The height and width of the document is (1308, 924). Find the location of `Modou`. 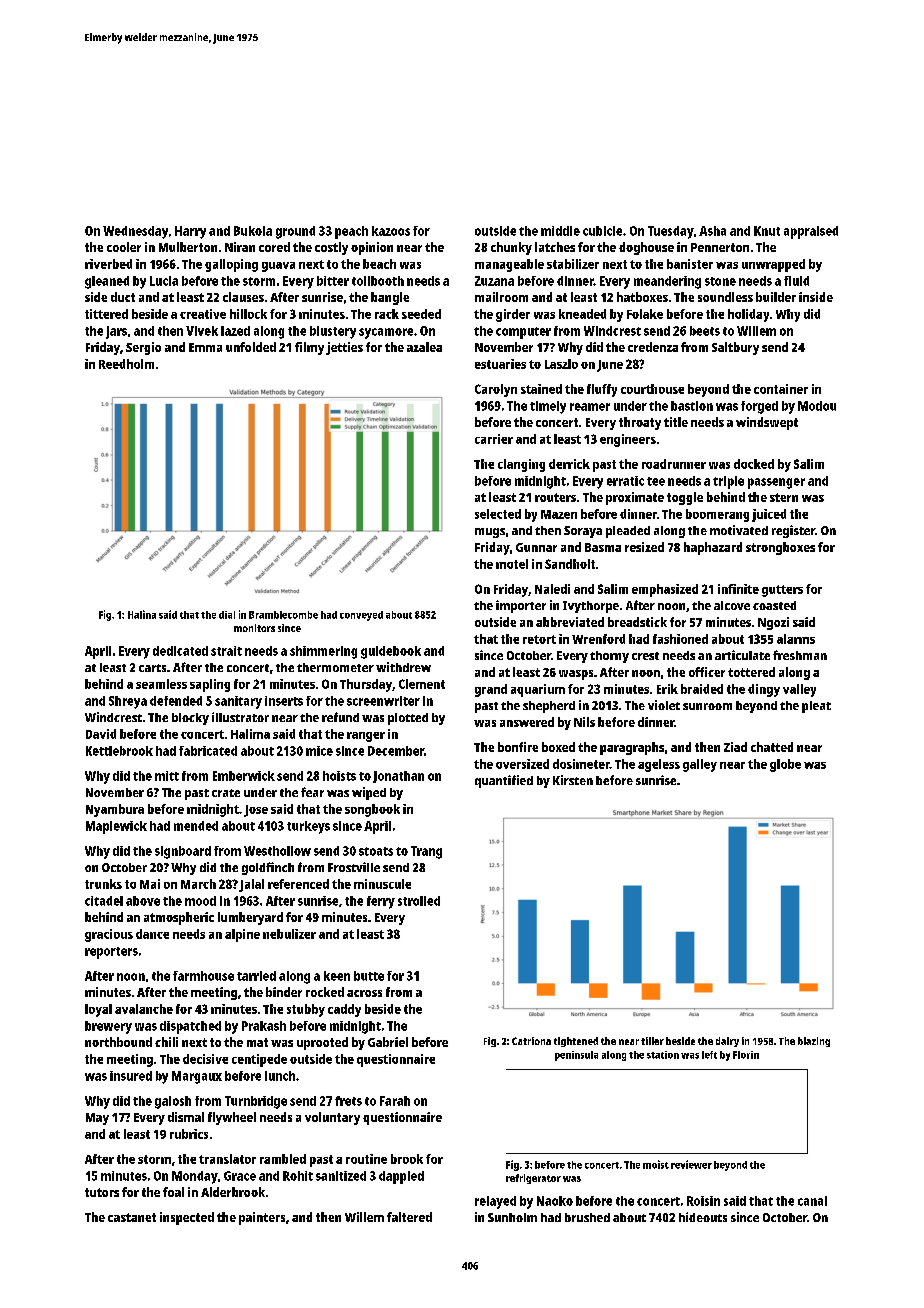

Modou is located at coordinates (817, 406).
